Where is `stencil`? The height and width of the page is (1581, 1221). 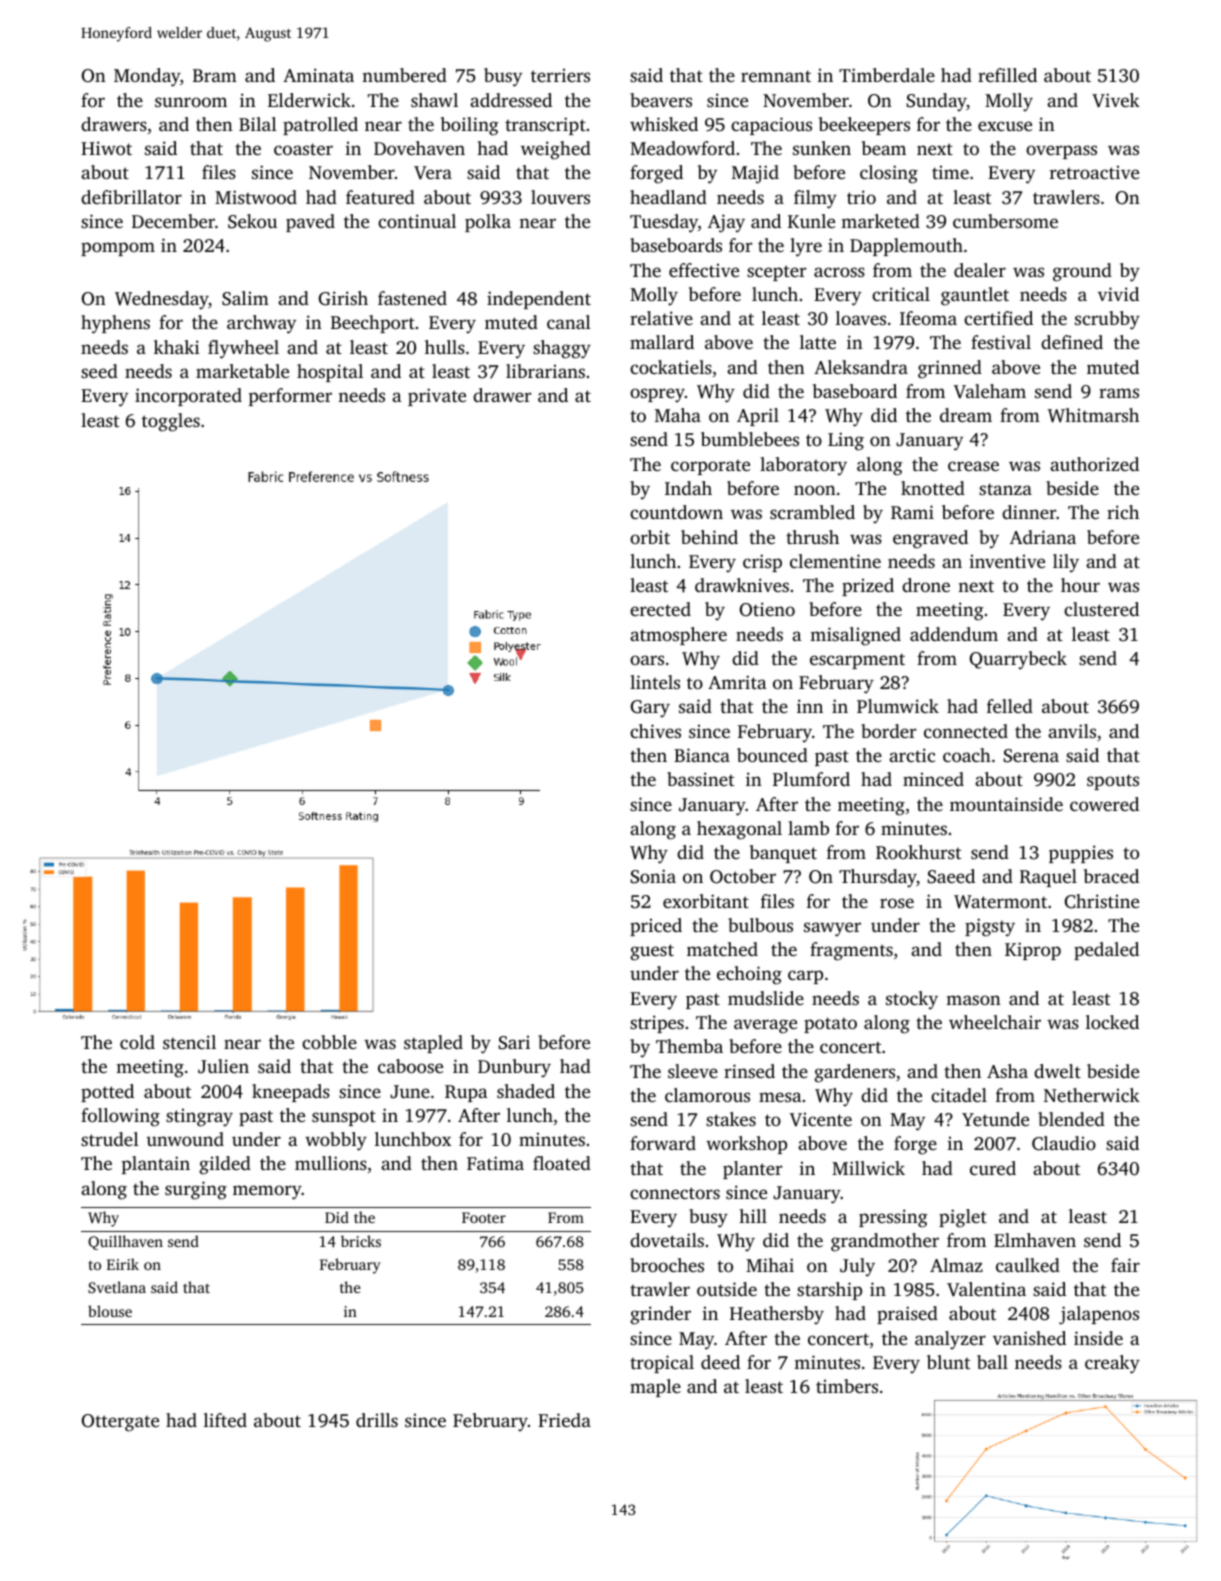
stencil is located at coordinates (189, 1042).
